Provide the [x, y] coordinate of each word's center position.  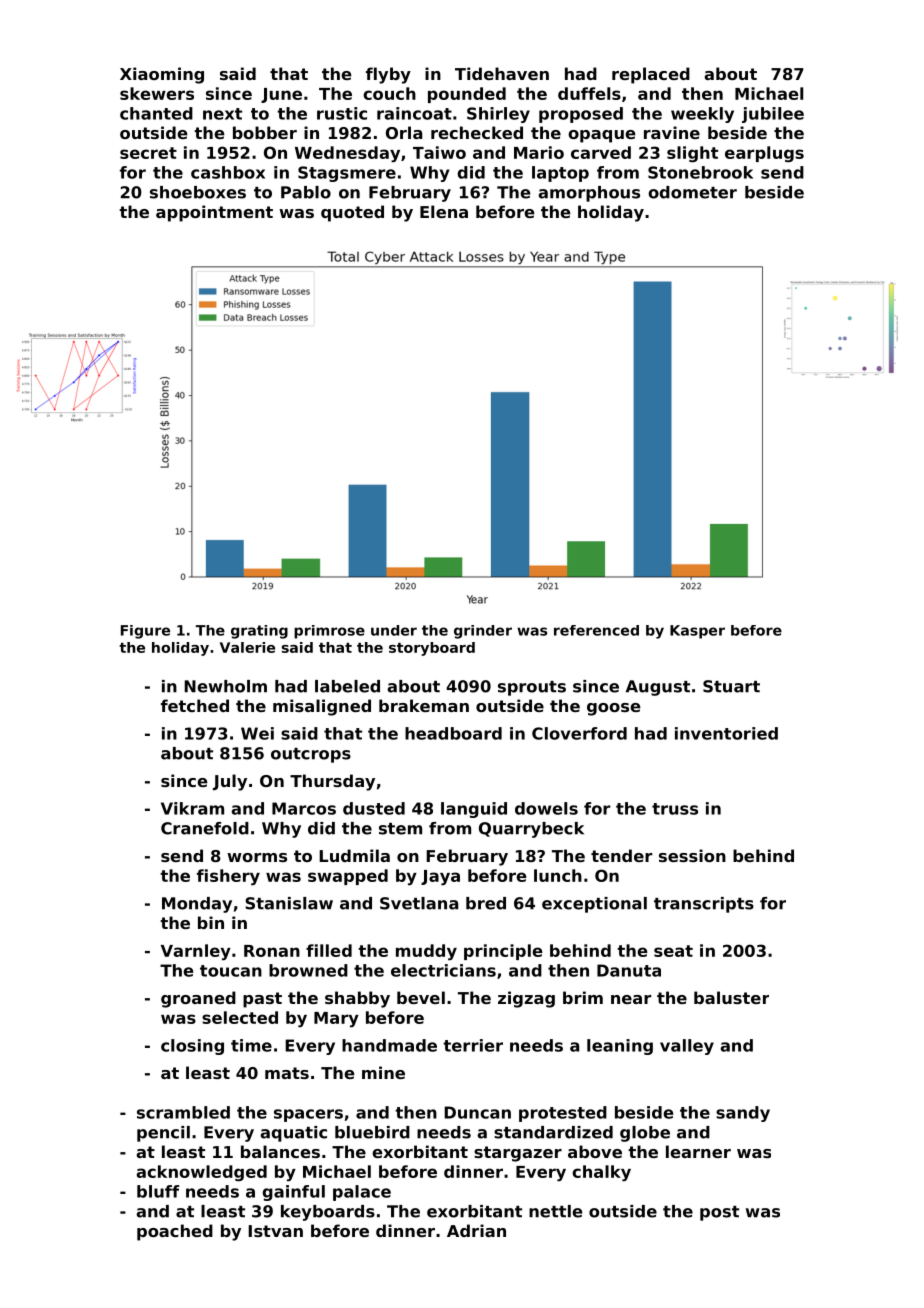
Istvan [275, 1231]
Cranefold [205, 828]
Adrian [476, 1230]
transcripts [704, 905]
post [719, 1213]
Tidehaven [502, 73]
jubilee [773, 115]
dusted [374, 808]
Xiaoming [162, 75]
